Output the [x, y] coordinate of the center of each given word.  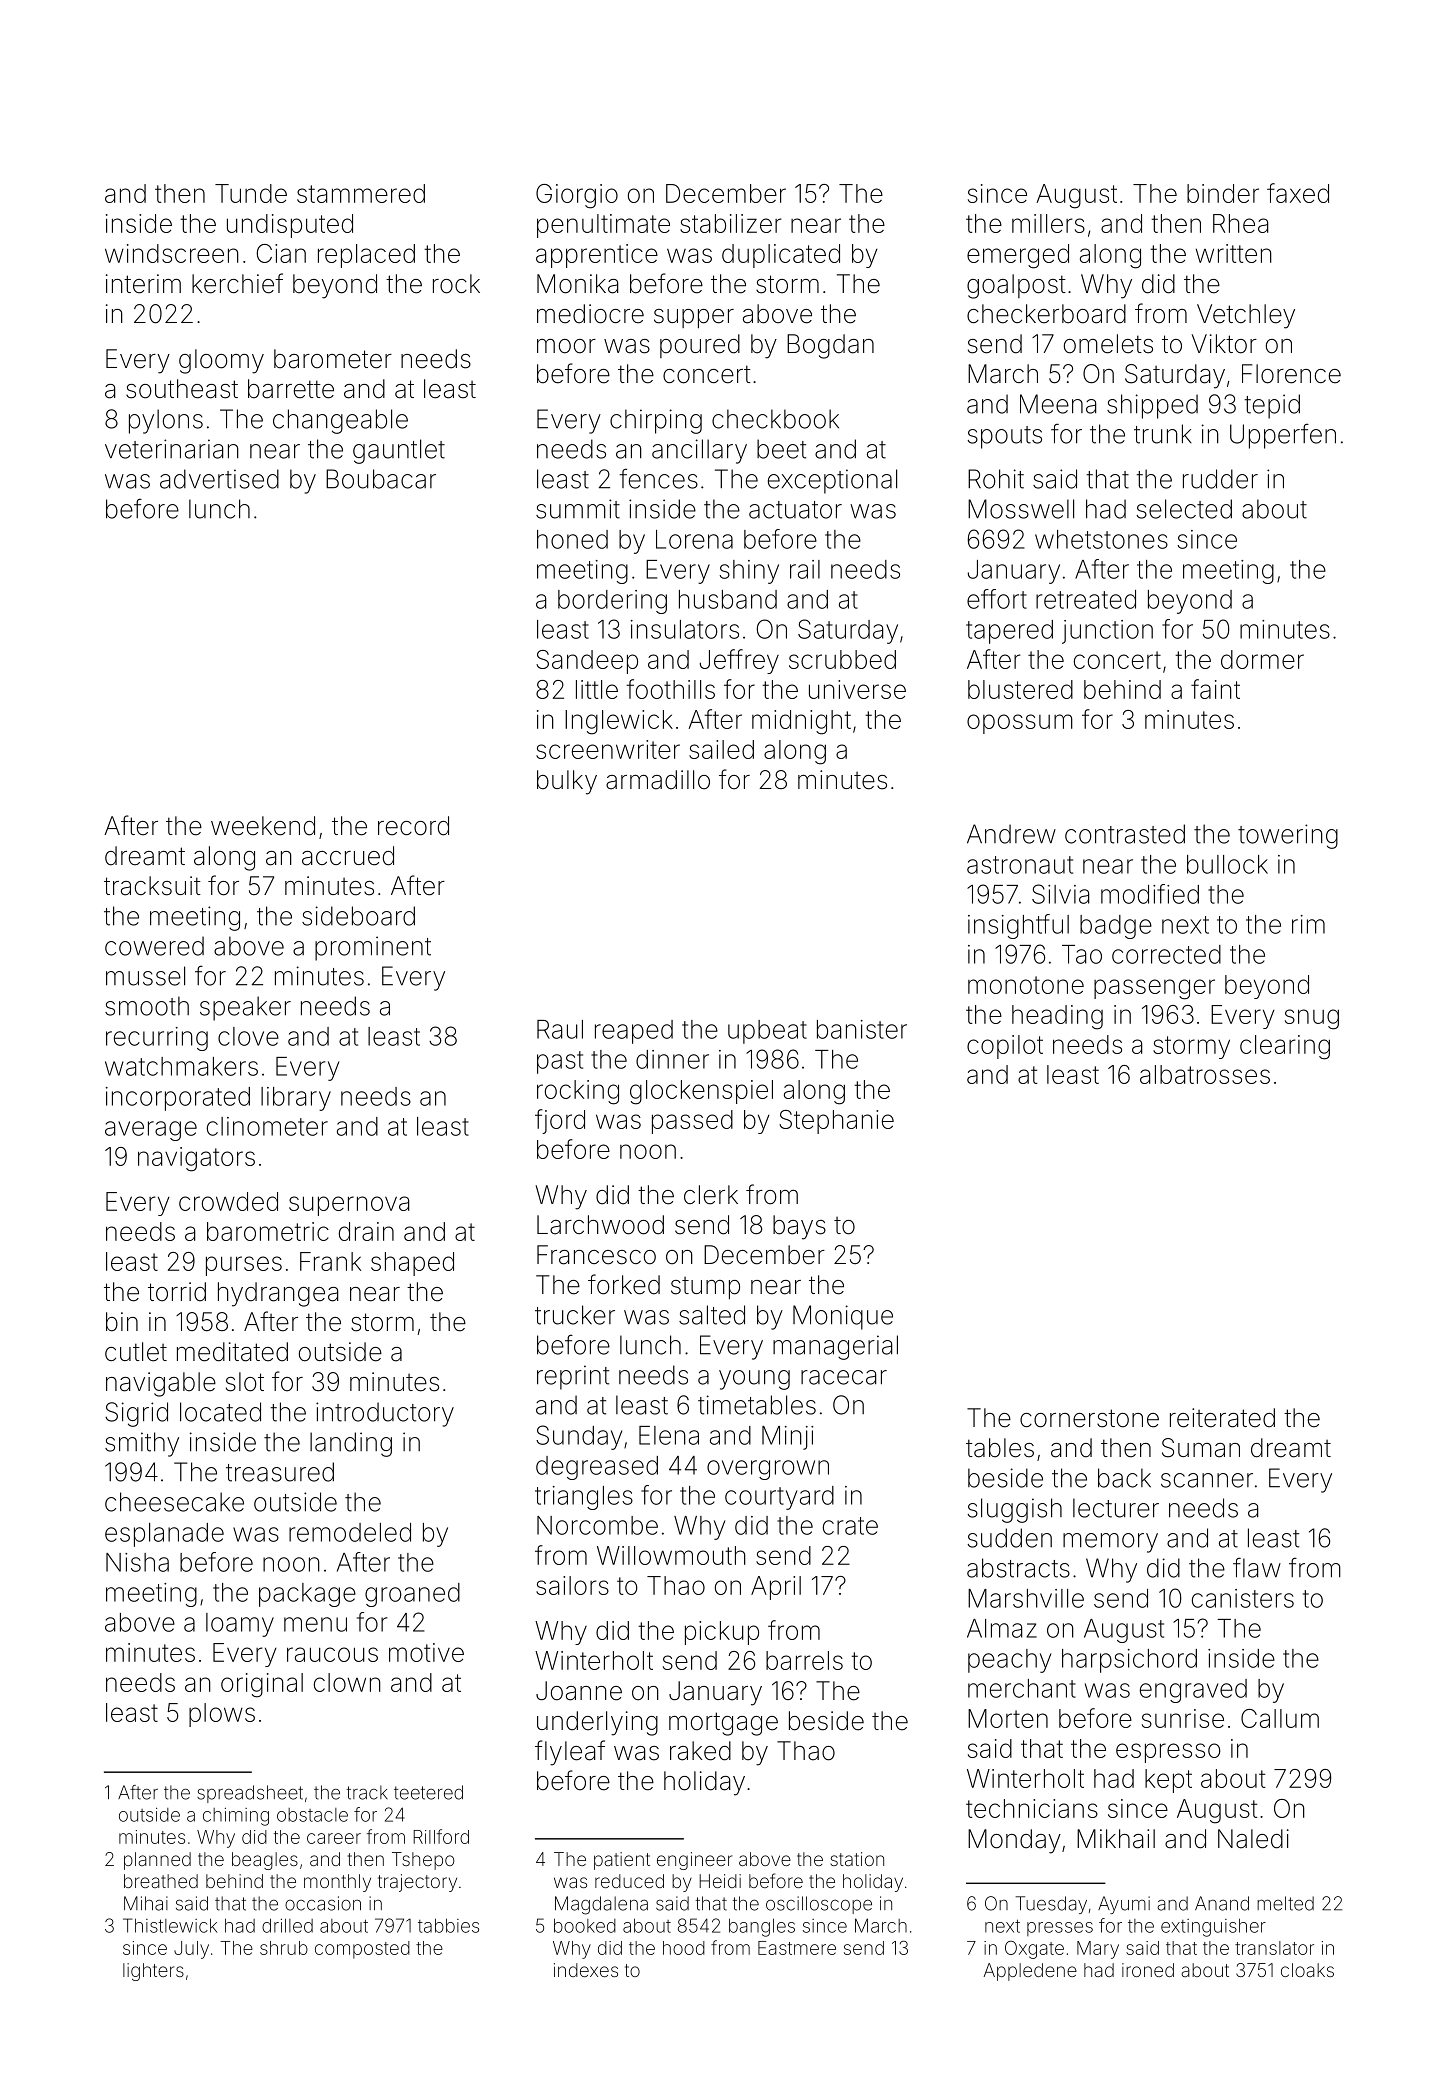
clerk [711, 1195]
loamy [240, 1625]
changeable [340, 421]
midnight [801, 722]
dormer [1262, 659]
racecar [844, 1377]
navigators [196, 1159]
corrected [1166, 954]
